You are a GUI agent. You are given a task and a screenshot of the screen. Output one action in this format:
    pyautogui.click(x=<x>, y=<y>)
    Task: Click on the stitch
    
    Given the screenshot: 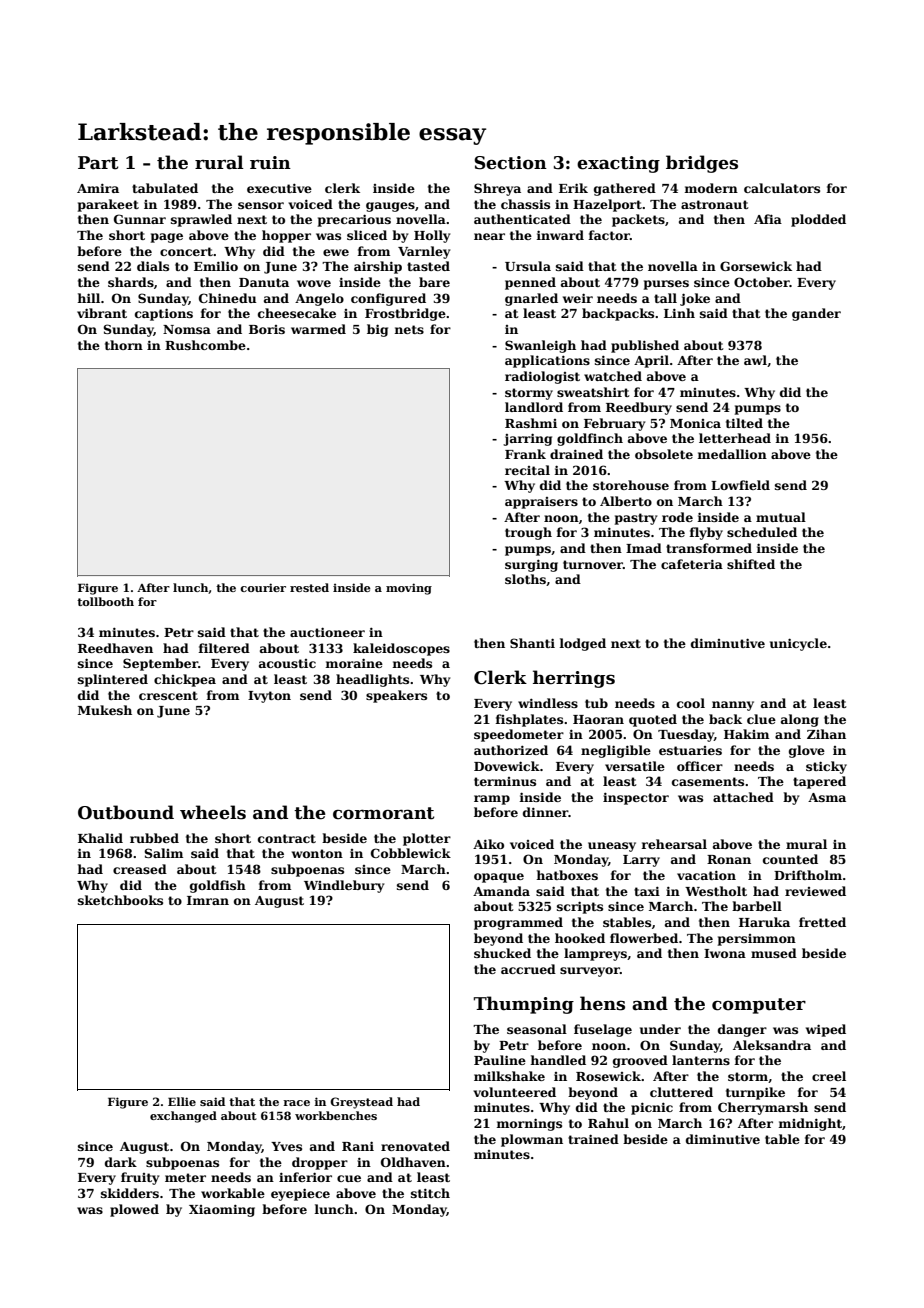 What is the action you would take?
    pyautogui.click(x=430, y=1193)
